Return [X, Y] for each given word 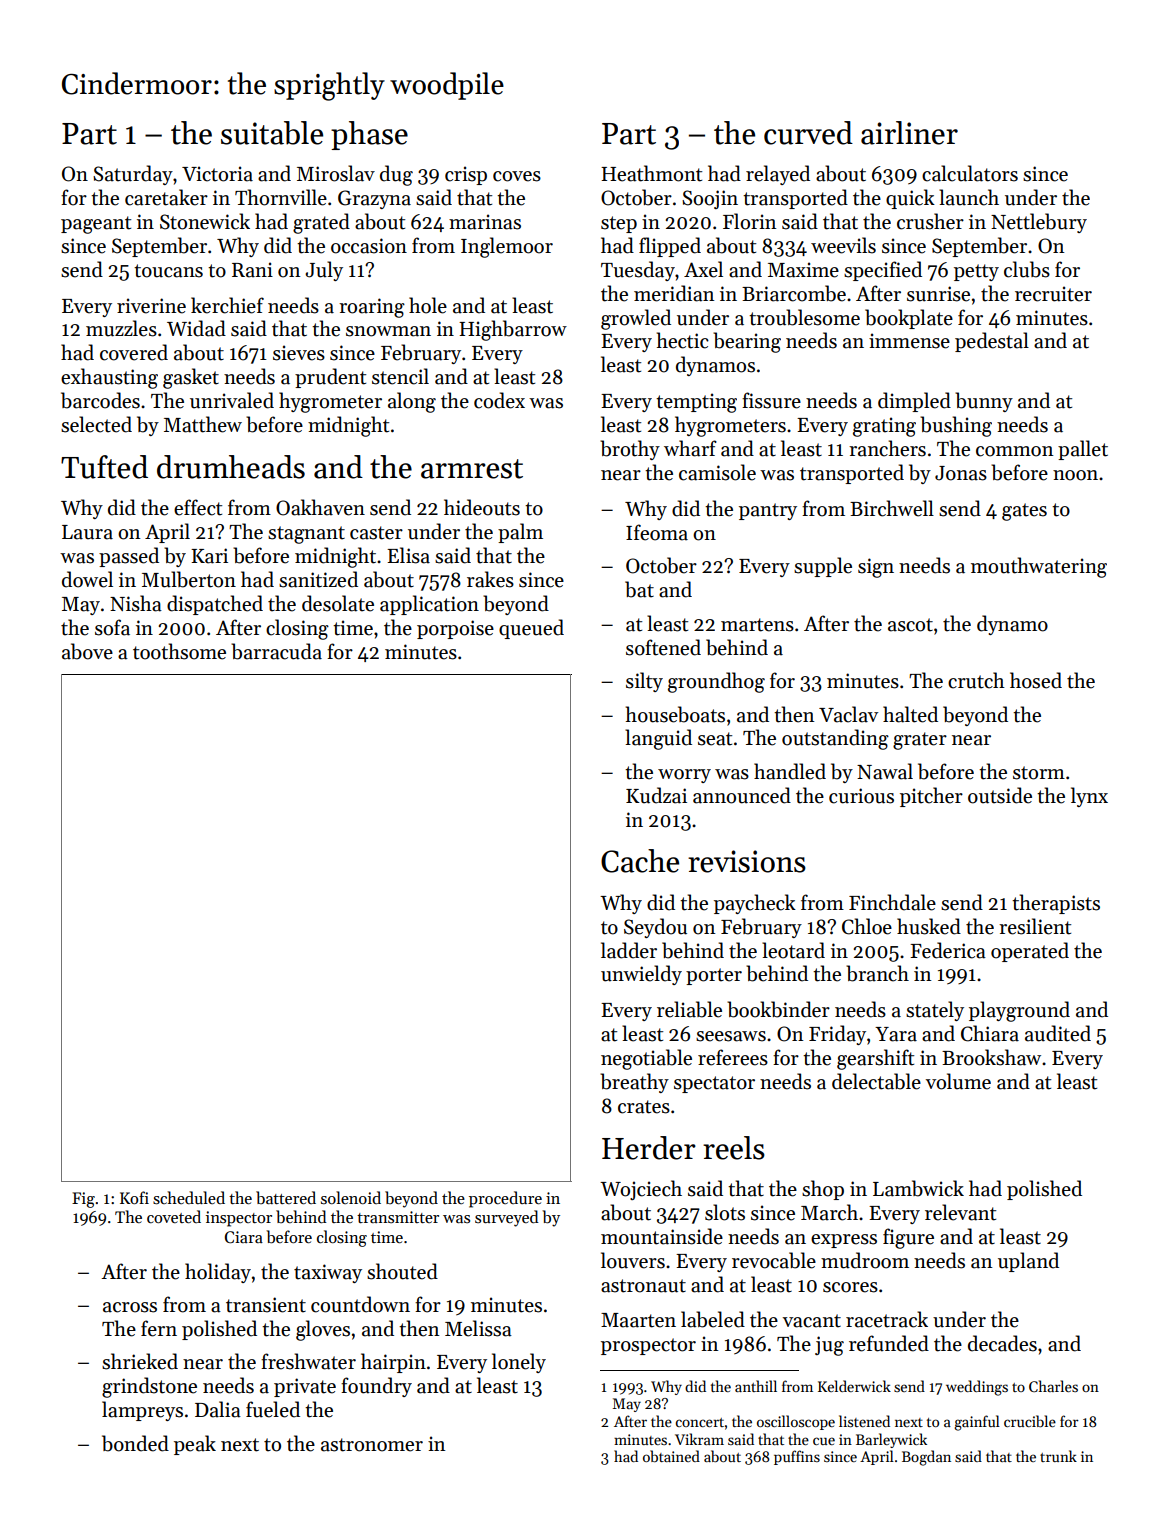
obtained [671, 1456]
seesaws [731, 1036]
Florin [749, 221]
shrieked [140, 1361]
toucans [168, 271]
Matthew [203, 424]
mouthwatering [1039, 567]
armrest [472, 469]
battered [286, 1197]
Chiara [990, 1033]
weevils [843, 245]
